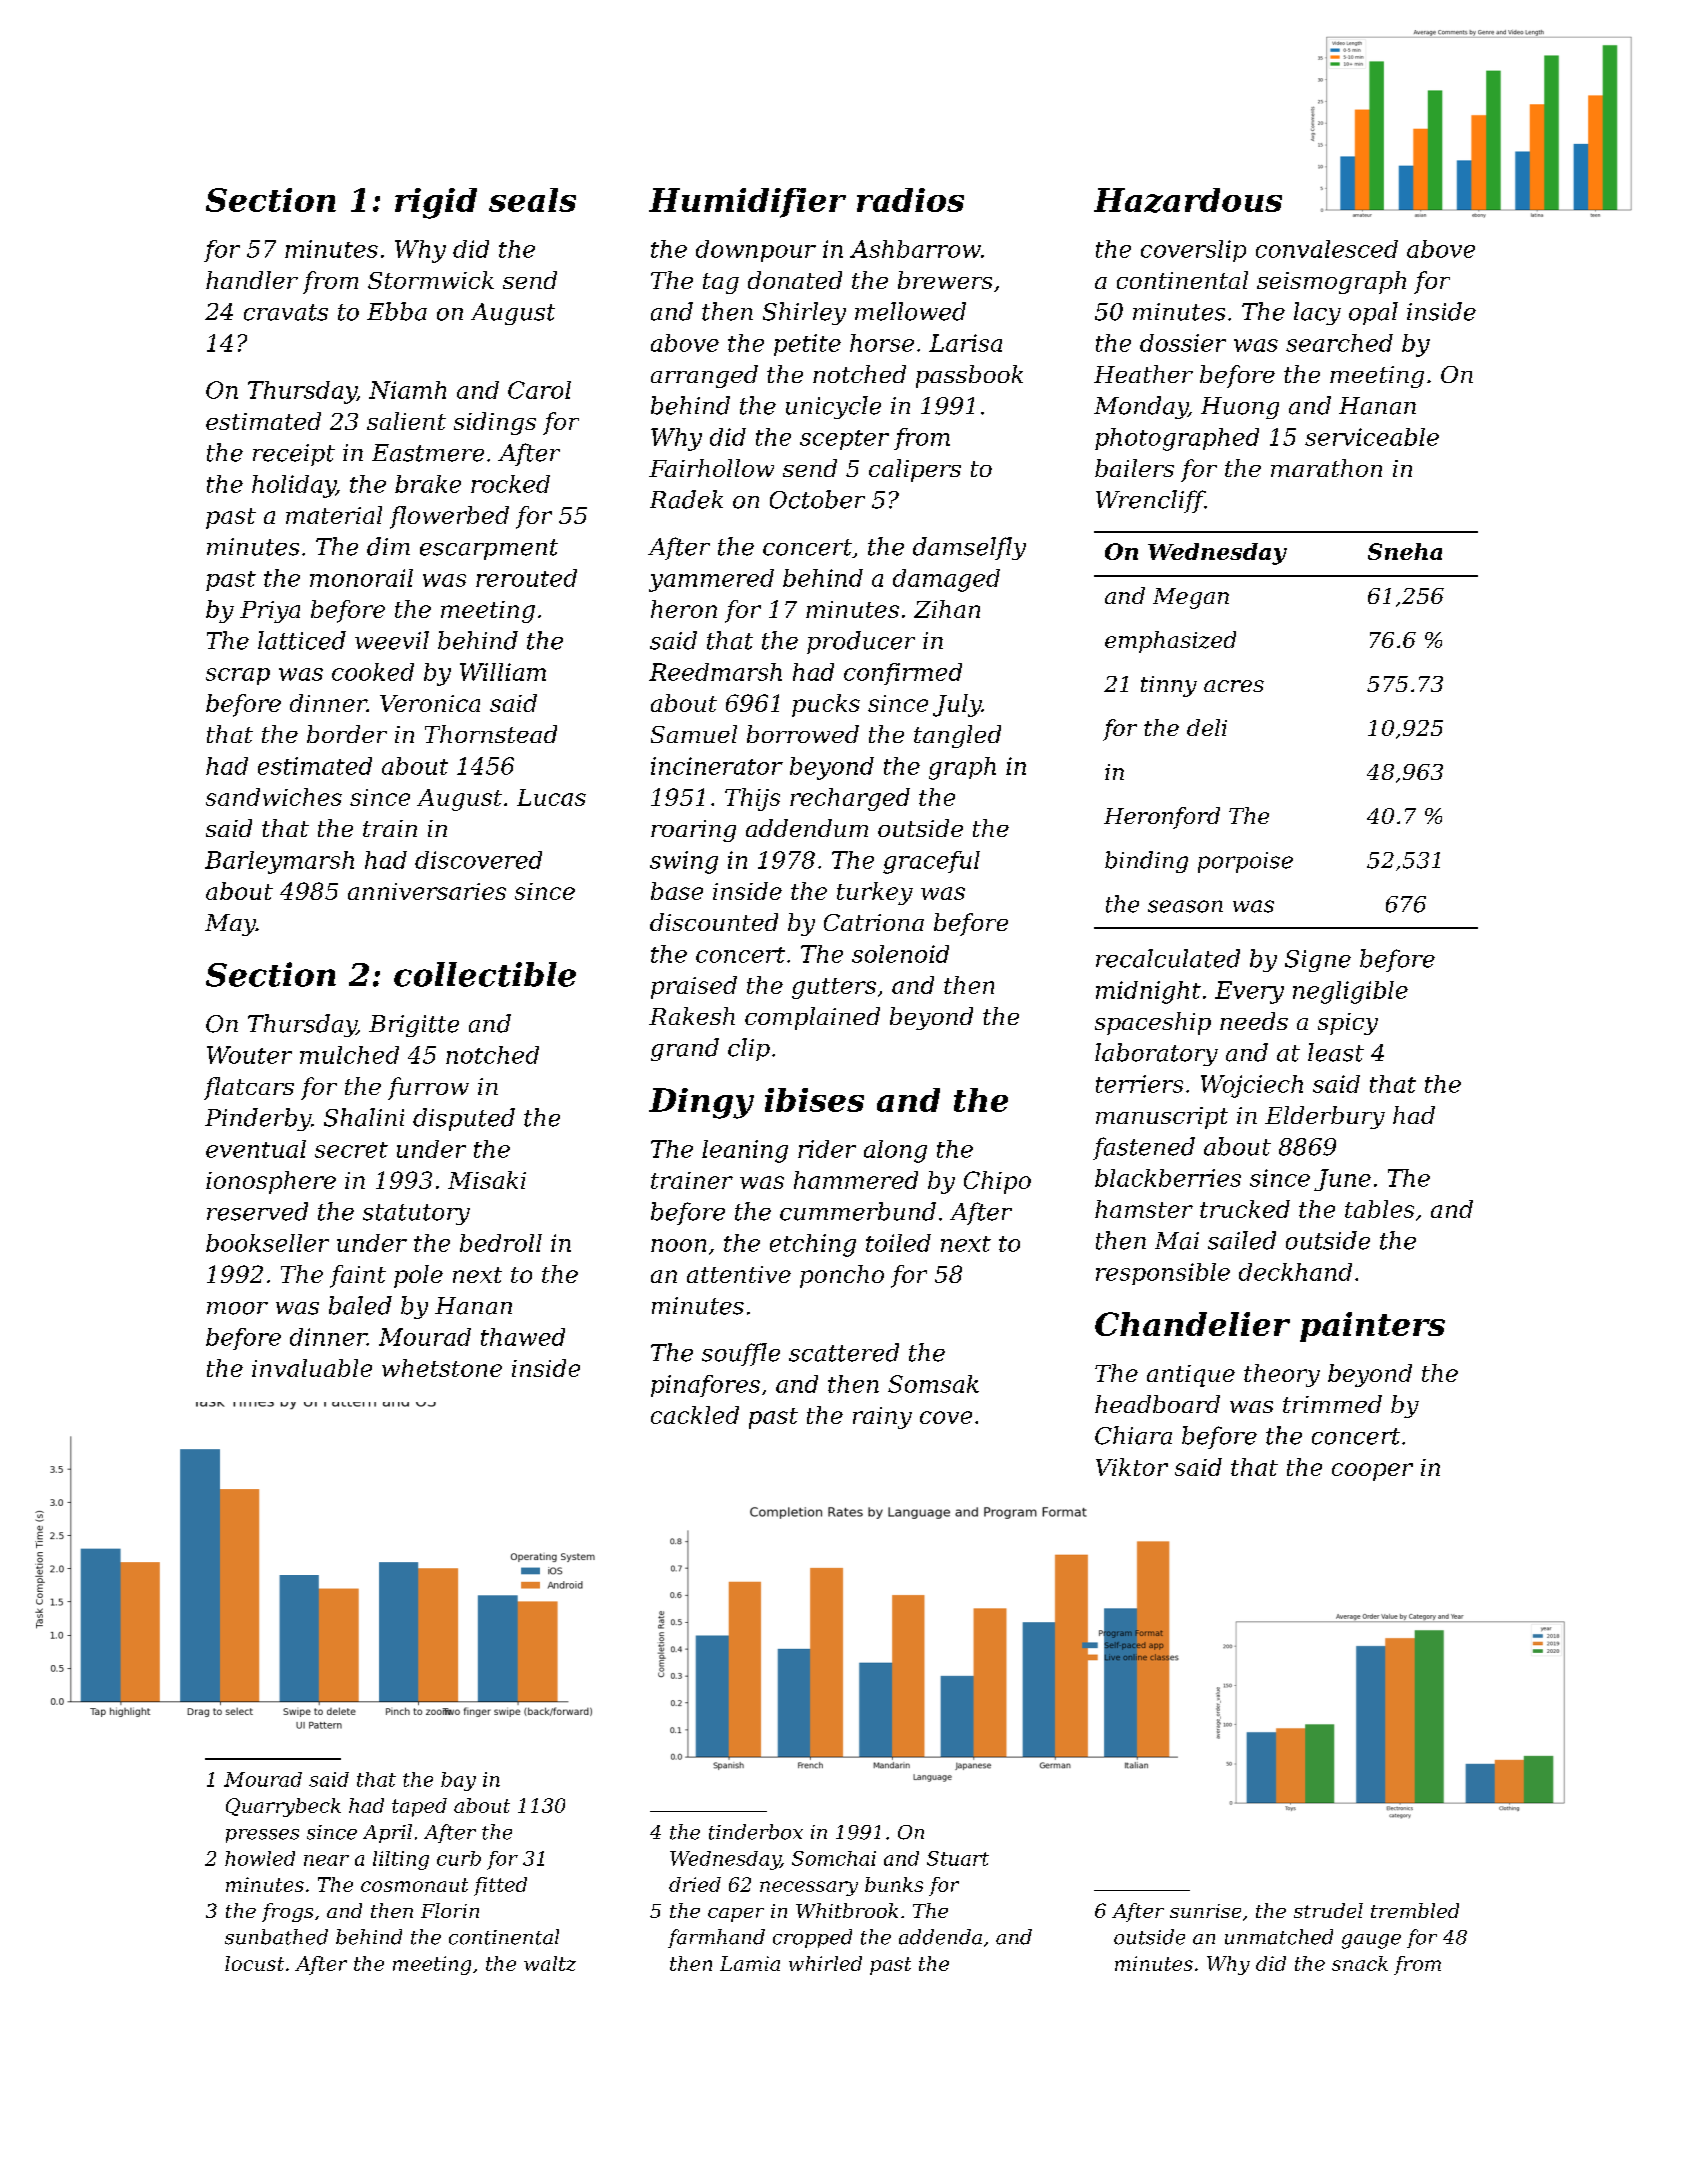 The height and width of the page is (2178, 1683). What do you see at coordinates (1170, 642) in the page?
I see `emphasized` at bounding box center [1170, 642].
